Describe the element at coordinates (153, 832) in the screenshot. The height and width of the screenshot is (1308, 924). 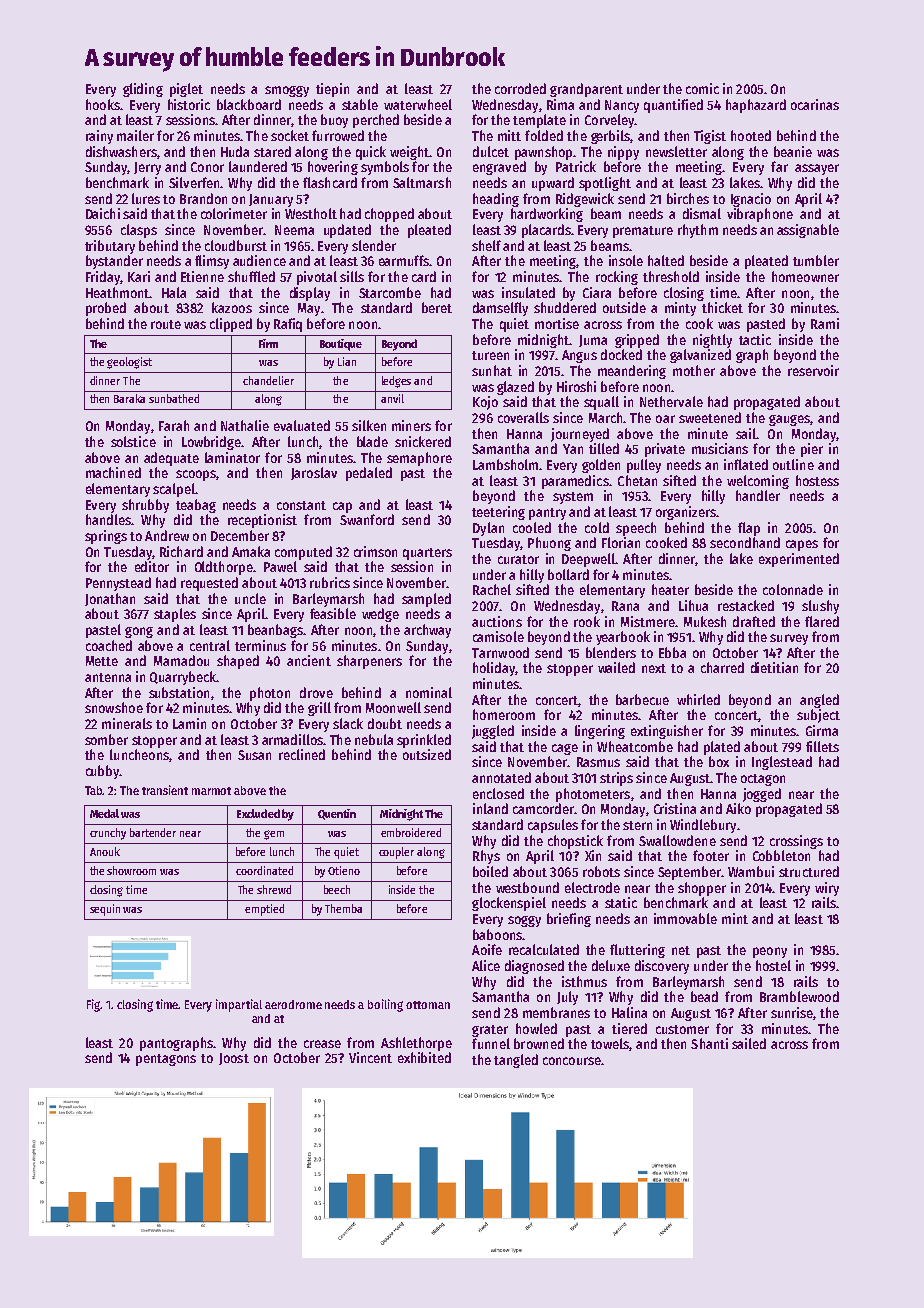
I see `bartender` at that location.
